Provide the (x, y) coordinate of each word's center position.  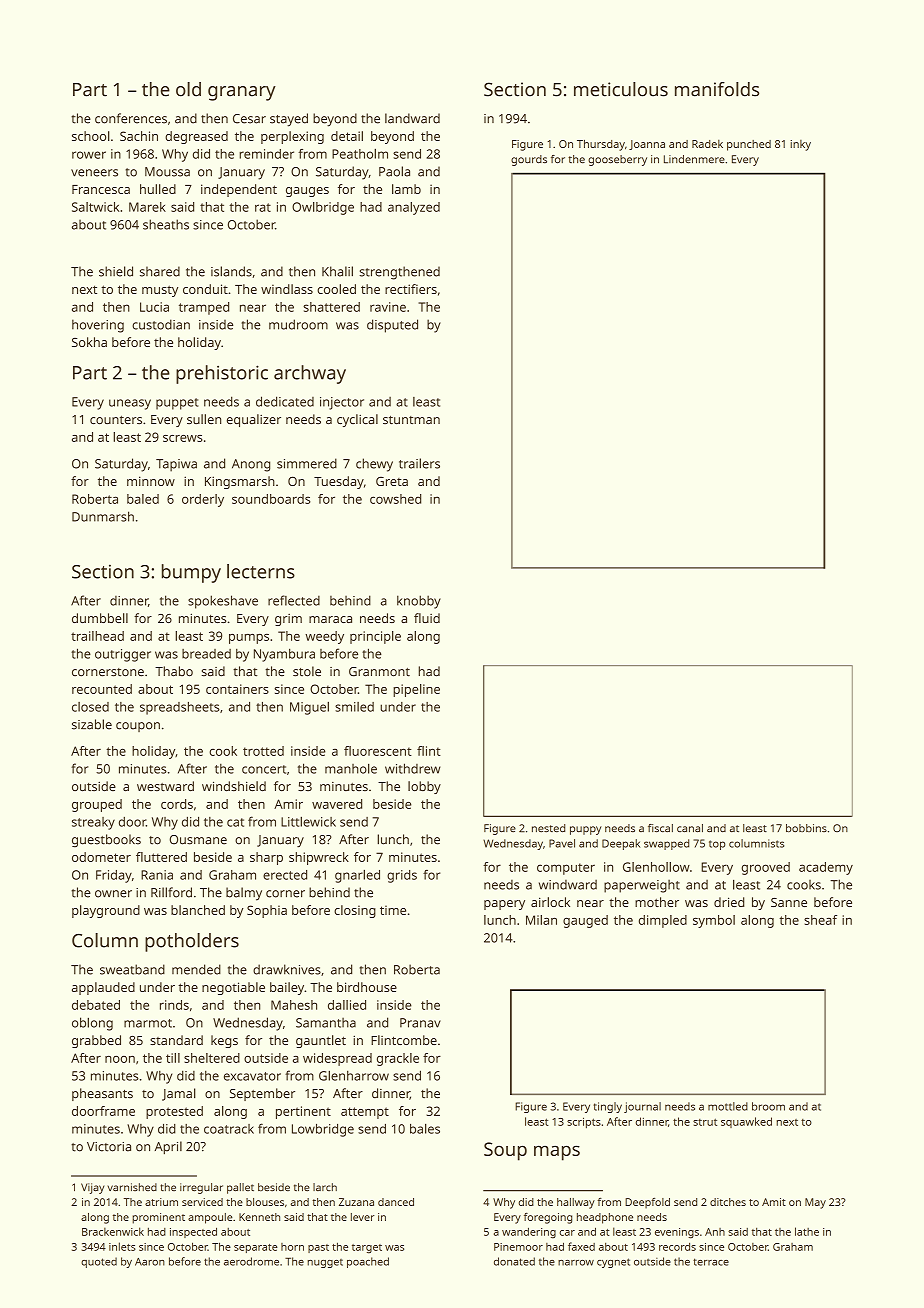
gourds (529, 160)
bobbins (806, 828)
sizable (92, 724)
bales (425, 1128)
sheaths (166, 224)
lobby (424, 787)
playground (106, 911)
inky (800, 145)
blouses (265, 1202)
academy (826, 868)
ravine (388, 307)
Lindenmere (694, 159)
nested (548, 828)
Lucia (154, 307)
